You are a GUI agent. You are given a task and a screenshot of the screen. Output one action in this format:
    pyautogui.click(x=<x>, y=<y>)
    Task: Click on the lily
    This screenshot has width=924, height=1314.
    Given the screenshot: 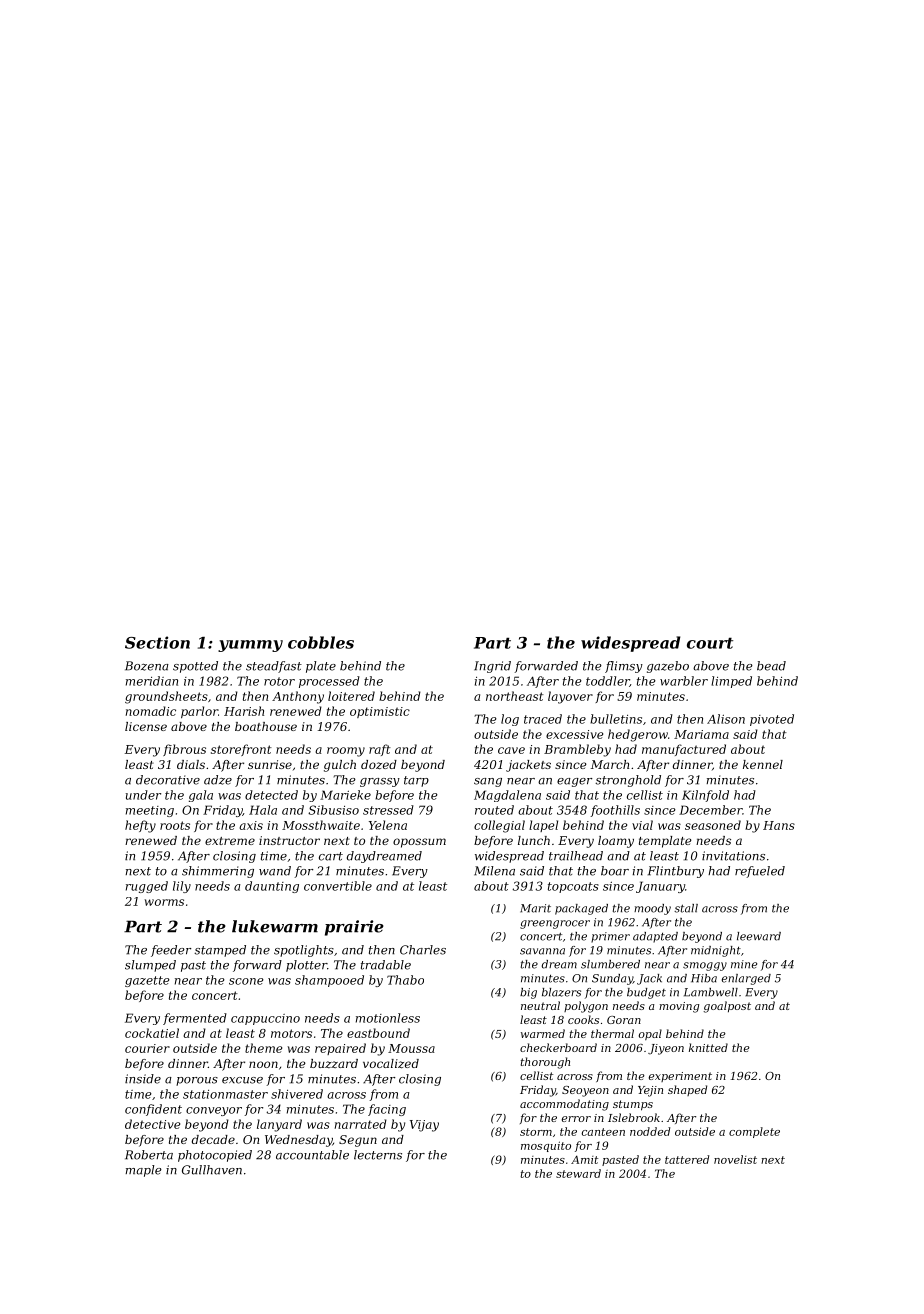 What is the action you would take?
    pyautogui.click(x=182, y=887)
